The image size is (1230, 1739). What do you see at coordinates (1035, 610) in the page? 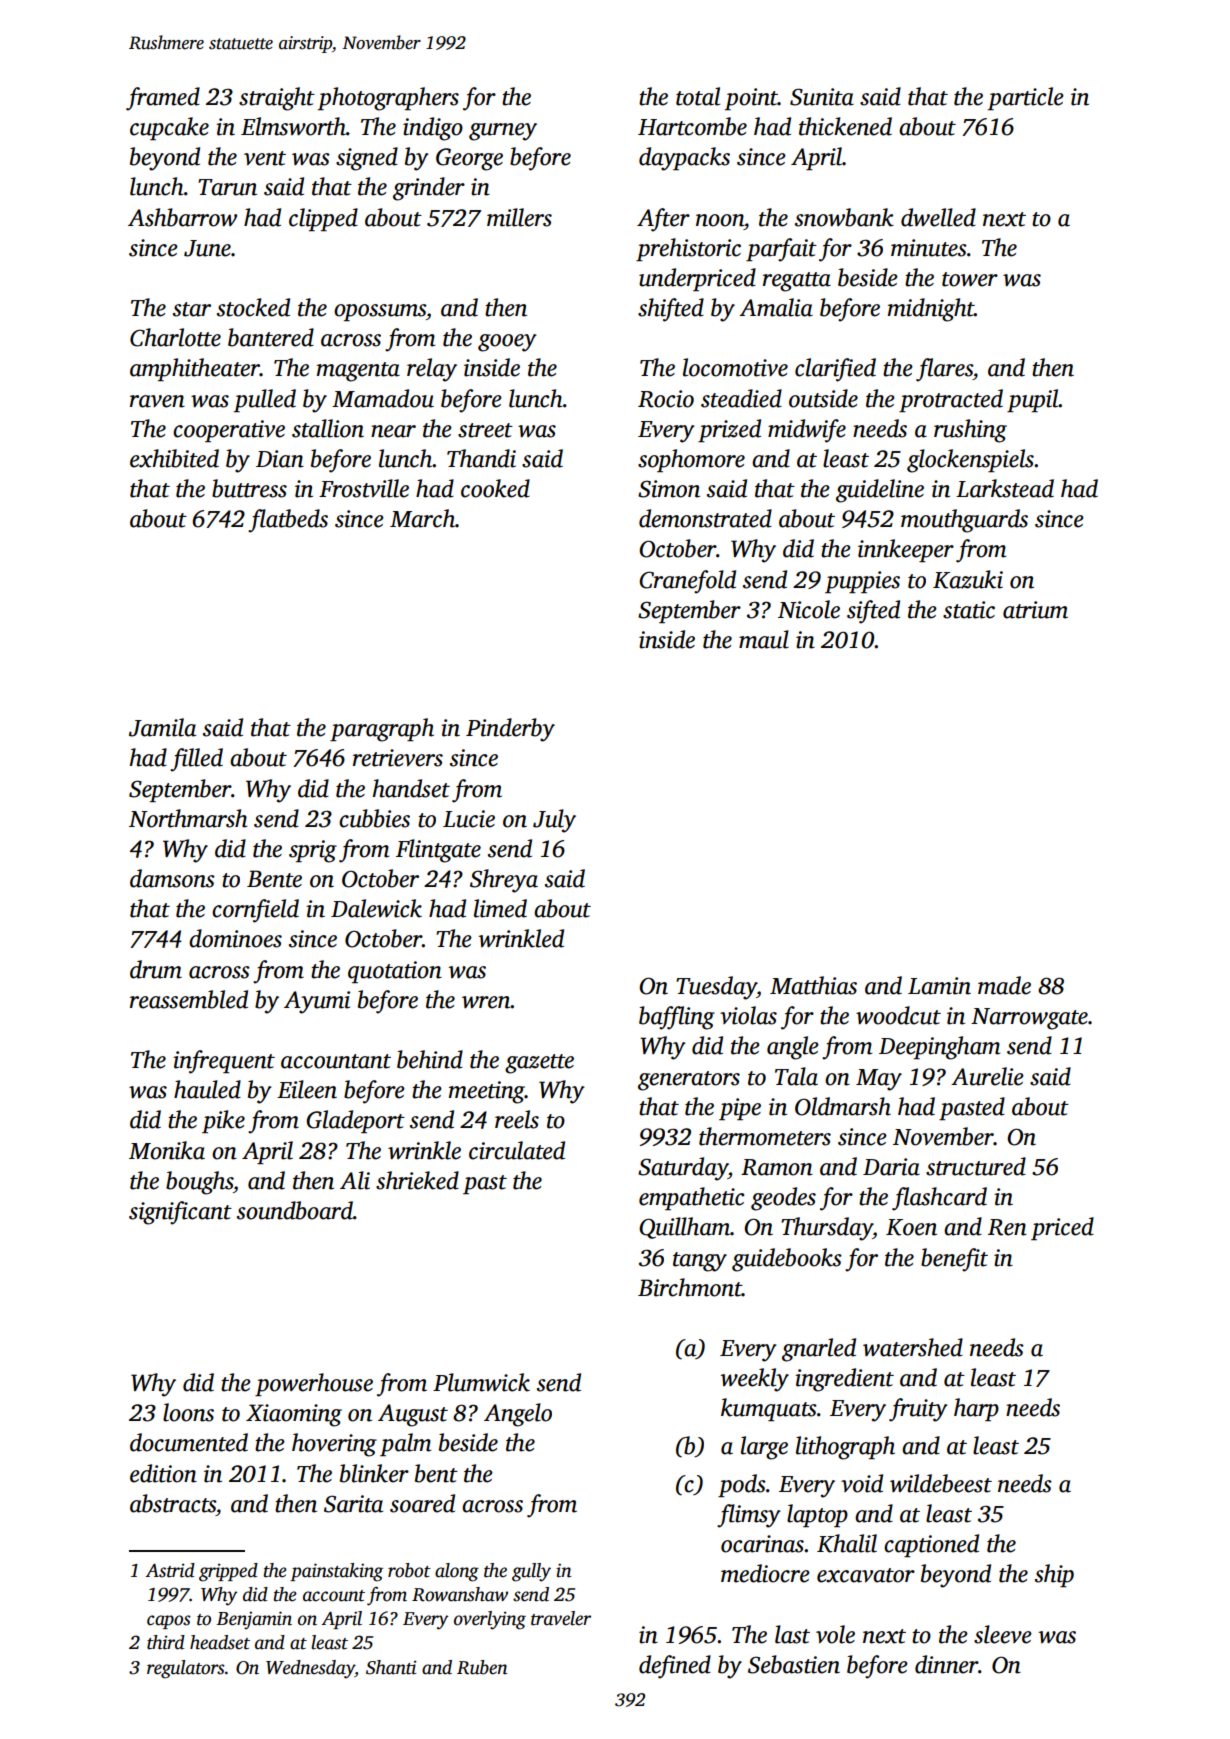
I see `atrium` at bounding box center [1035, 610].
